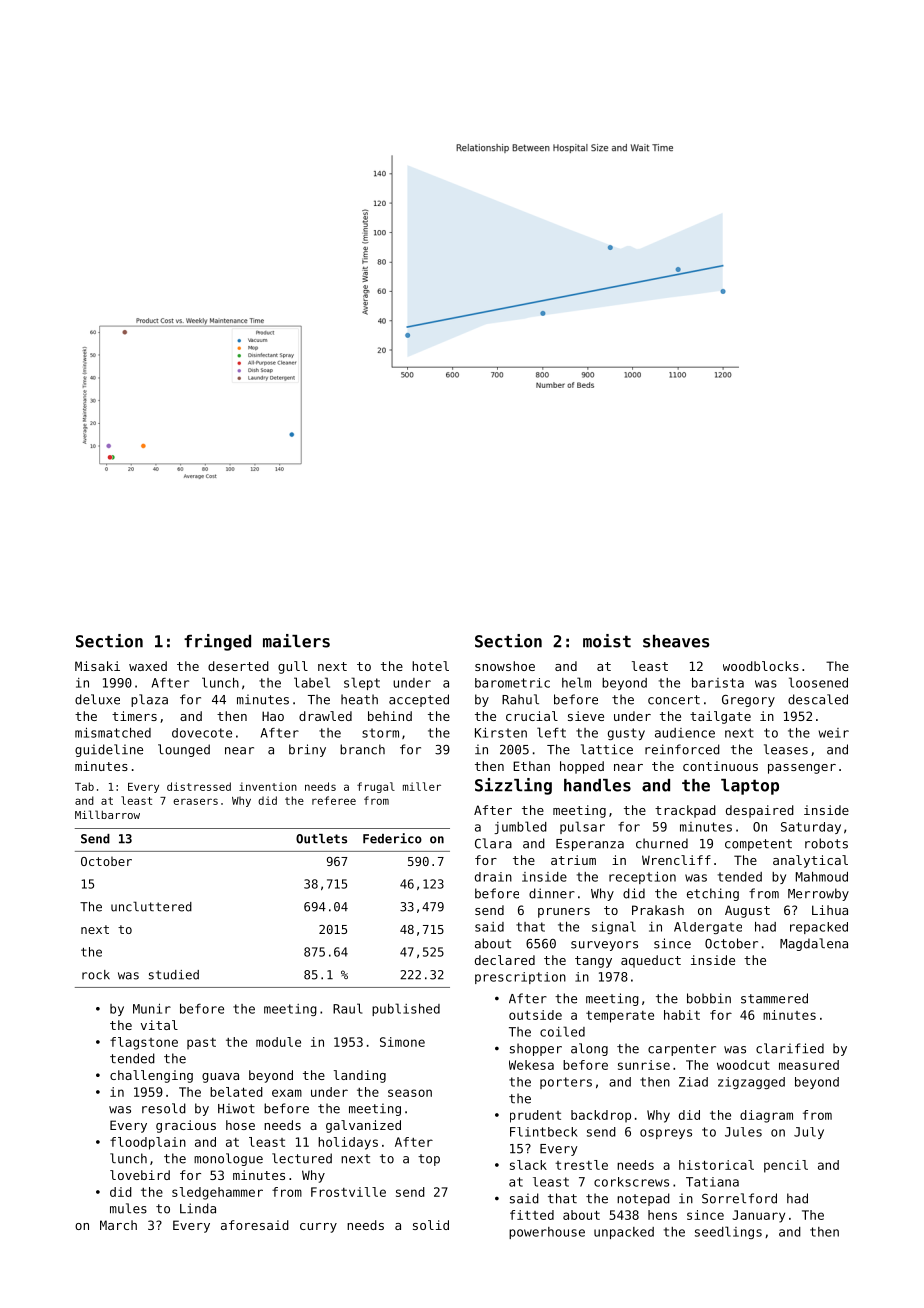 Image resolution: width=924 pixels, height=1308 pixels. What do you see at coordinates (151, 1076) in the image?
I see `challenging` at bounding box center [151, 1076].
